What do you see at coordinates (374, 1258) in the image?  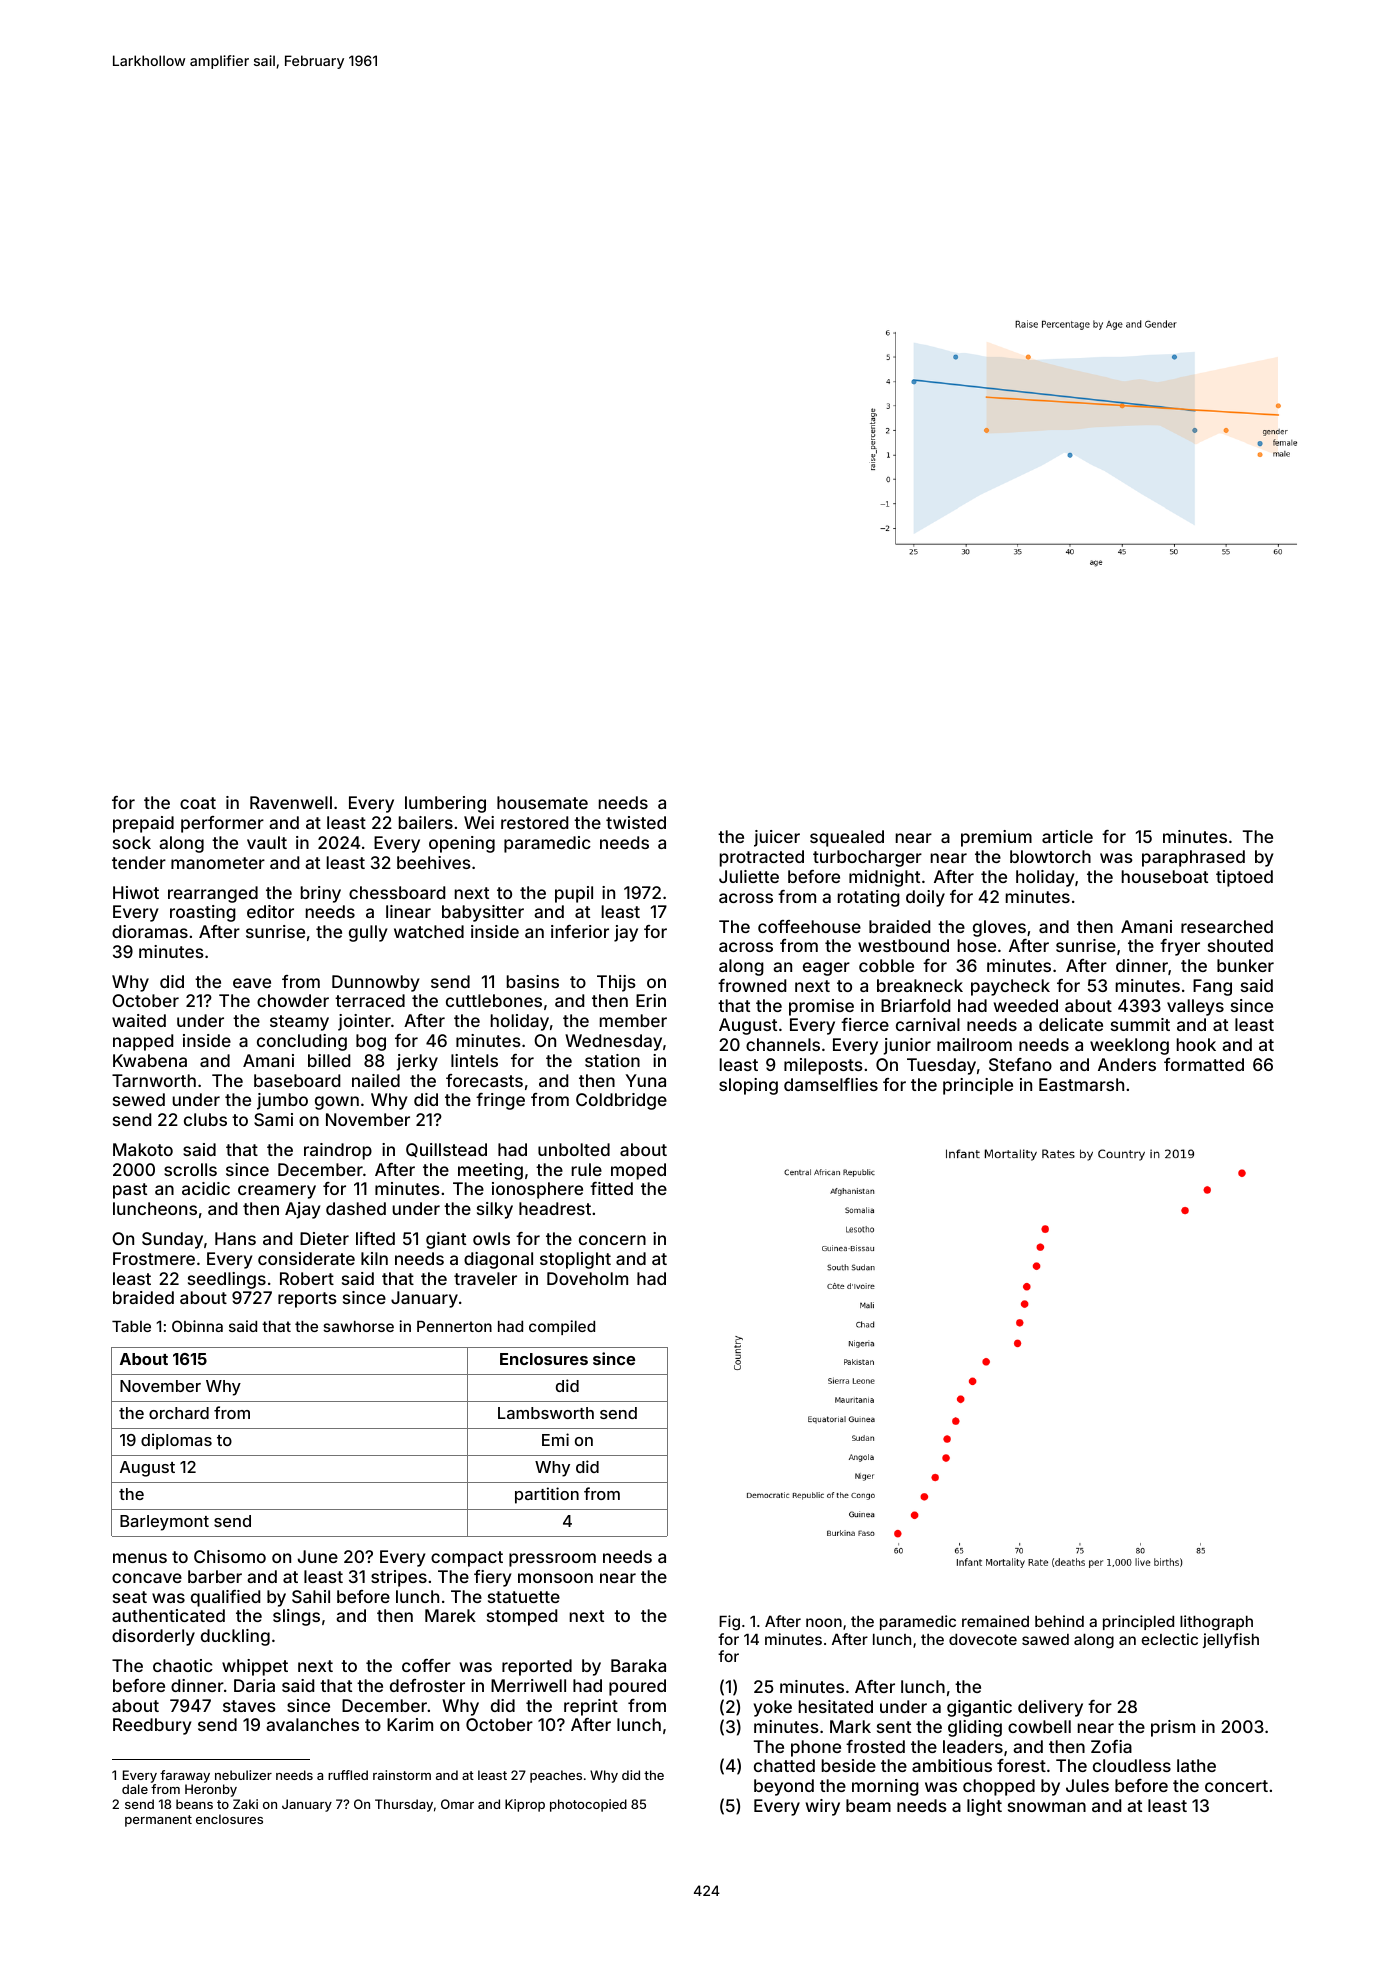 I see `kiln` at bounding box center [374, 1258].
